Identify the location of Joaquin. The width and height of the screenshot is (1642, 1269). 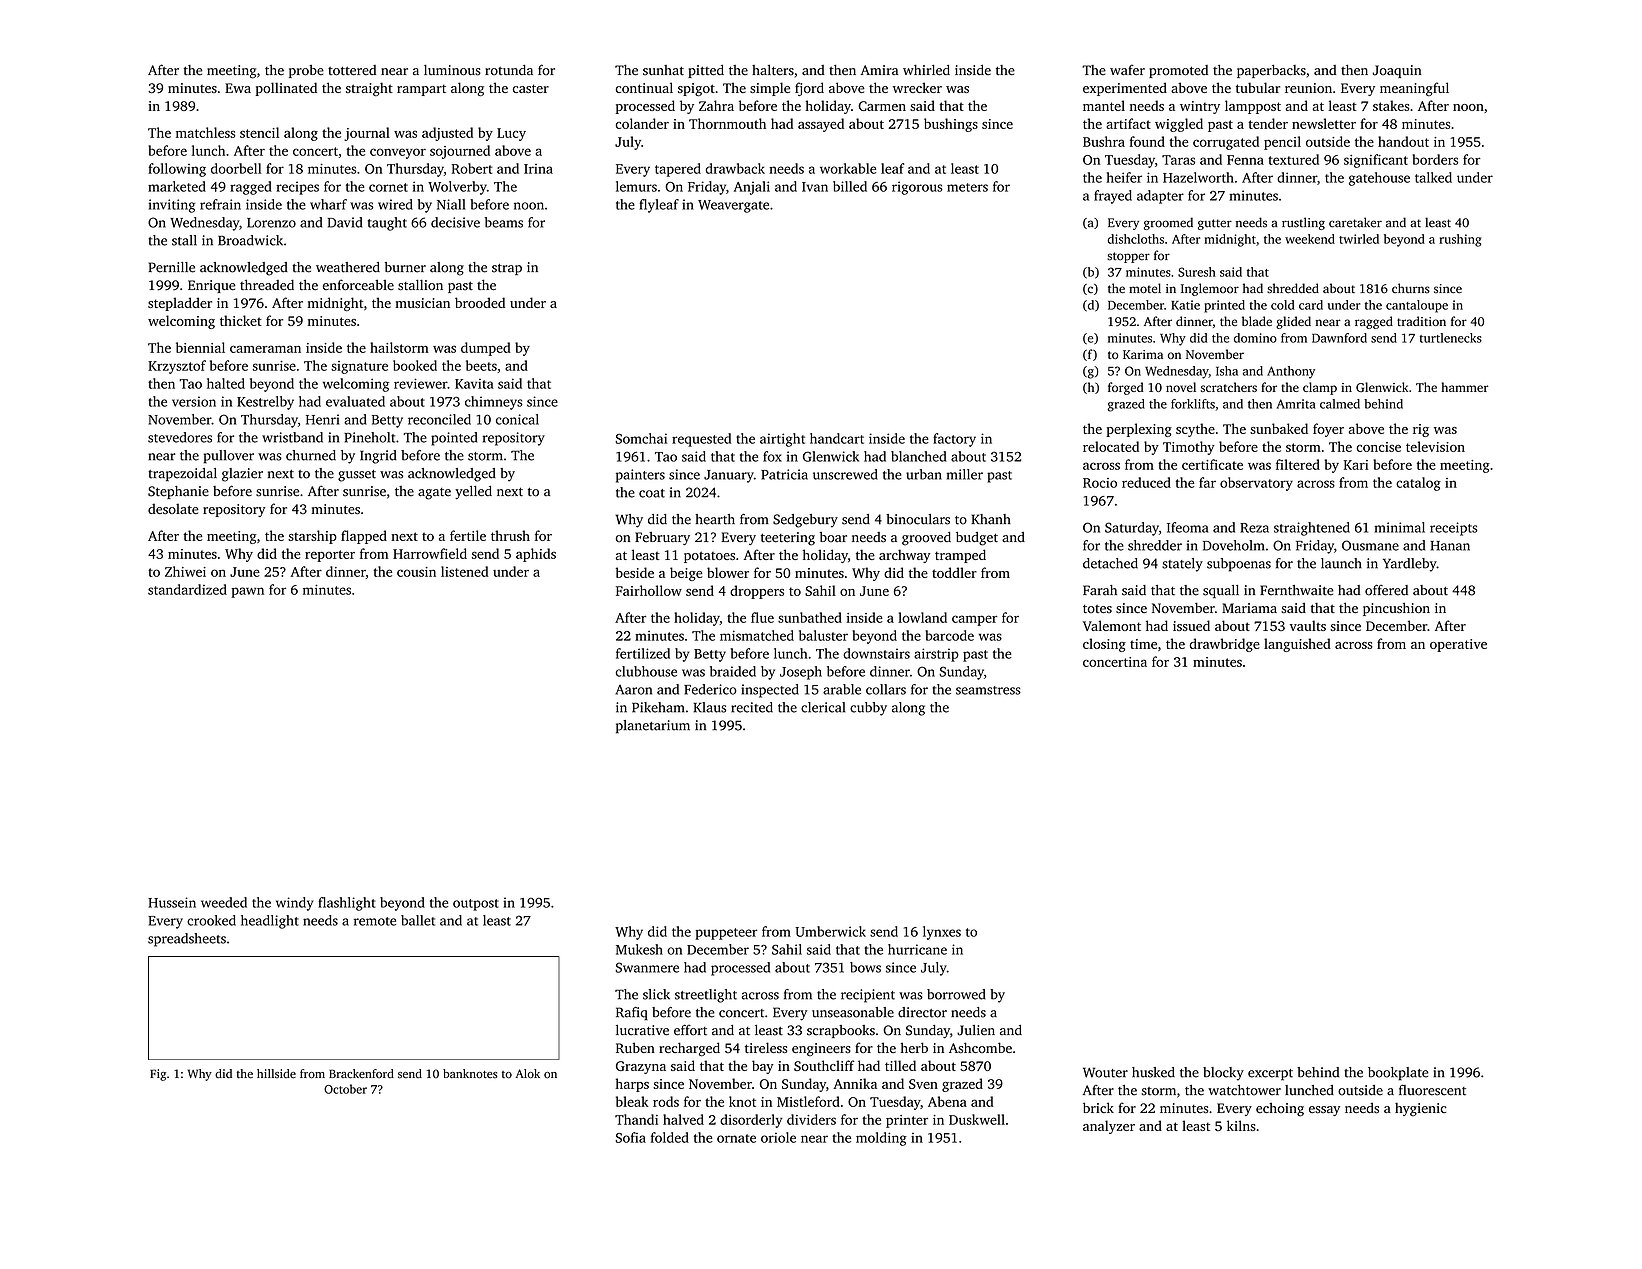
(1397, 71).
